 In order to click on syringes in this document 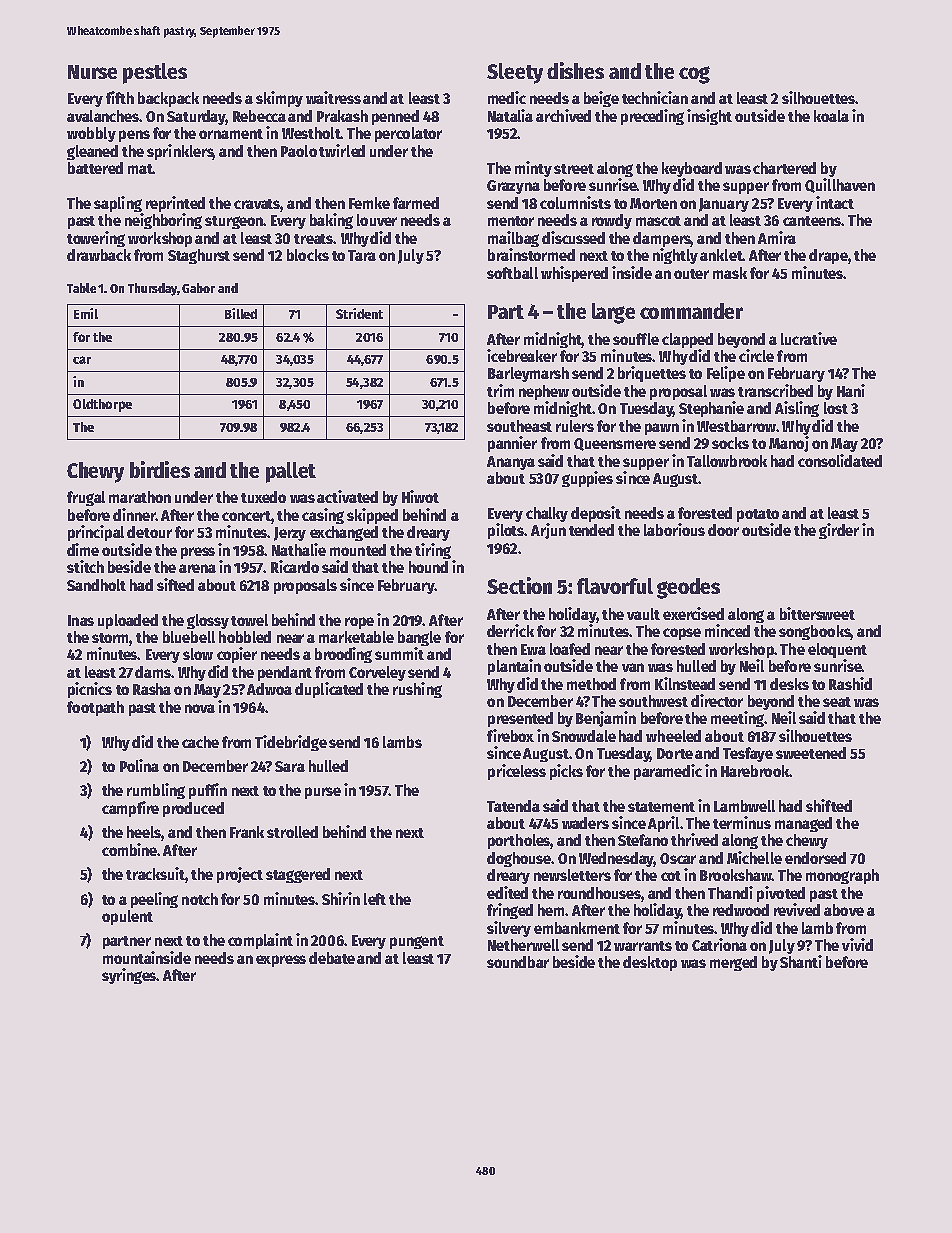, I will do `click(129, 976)`.
